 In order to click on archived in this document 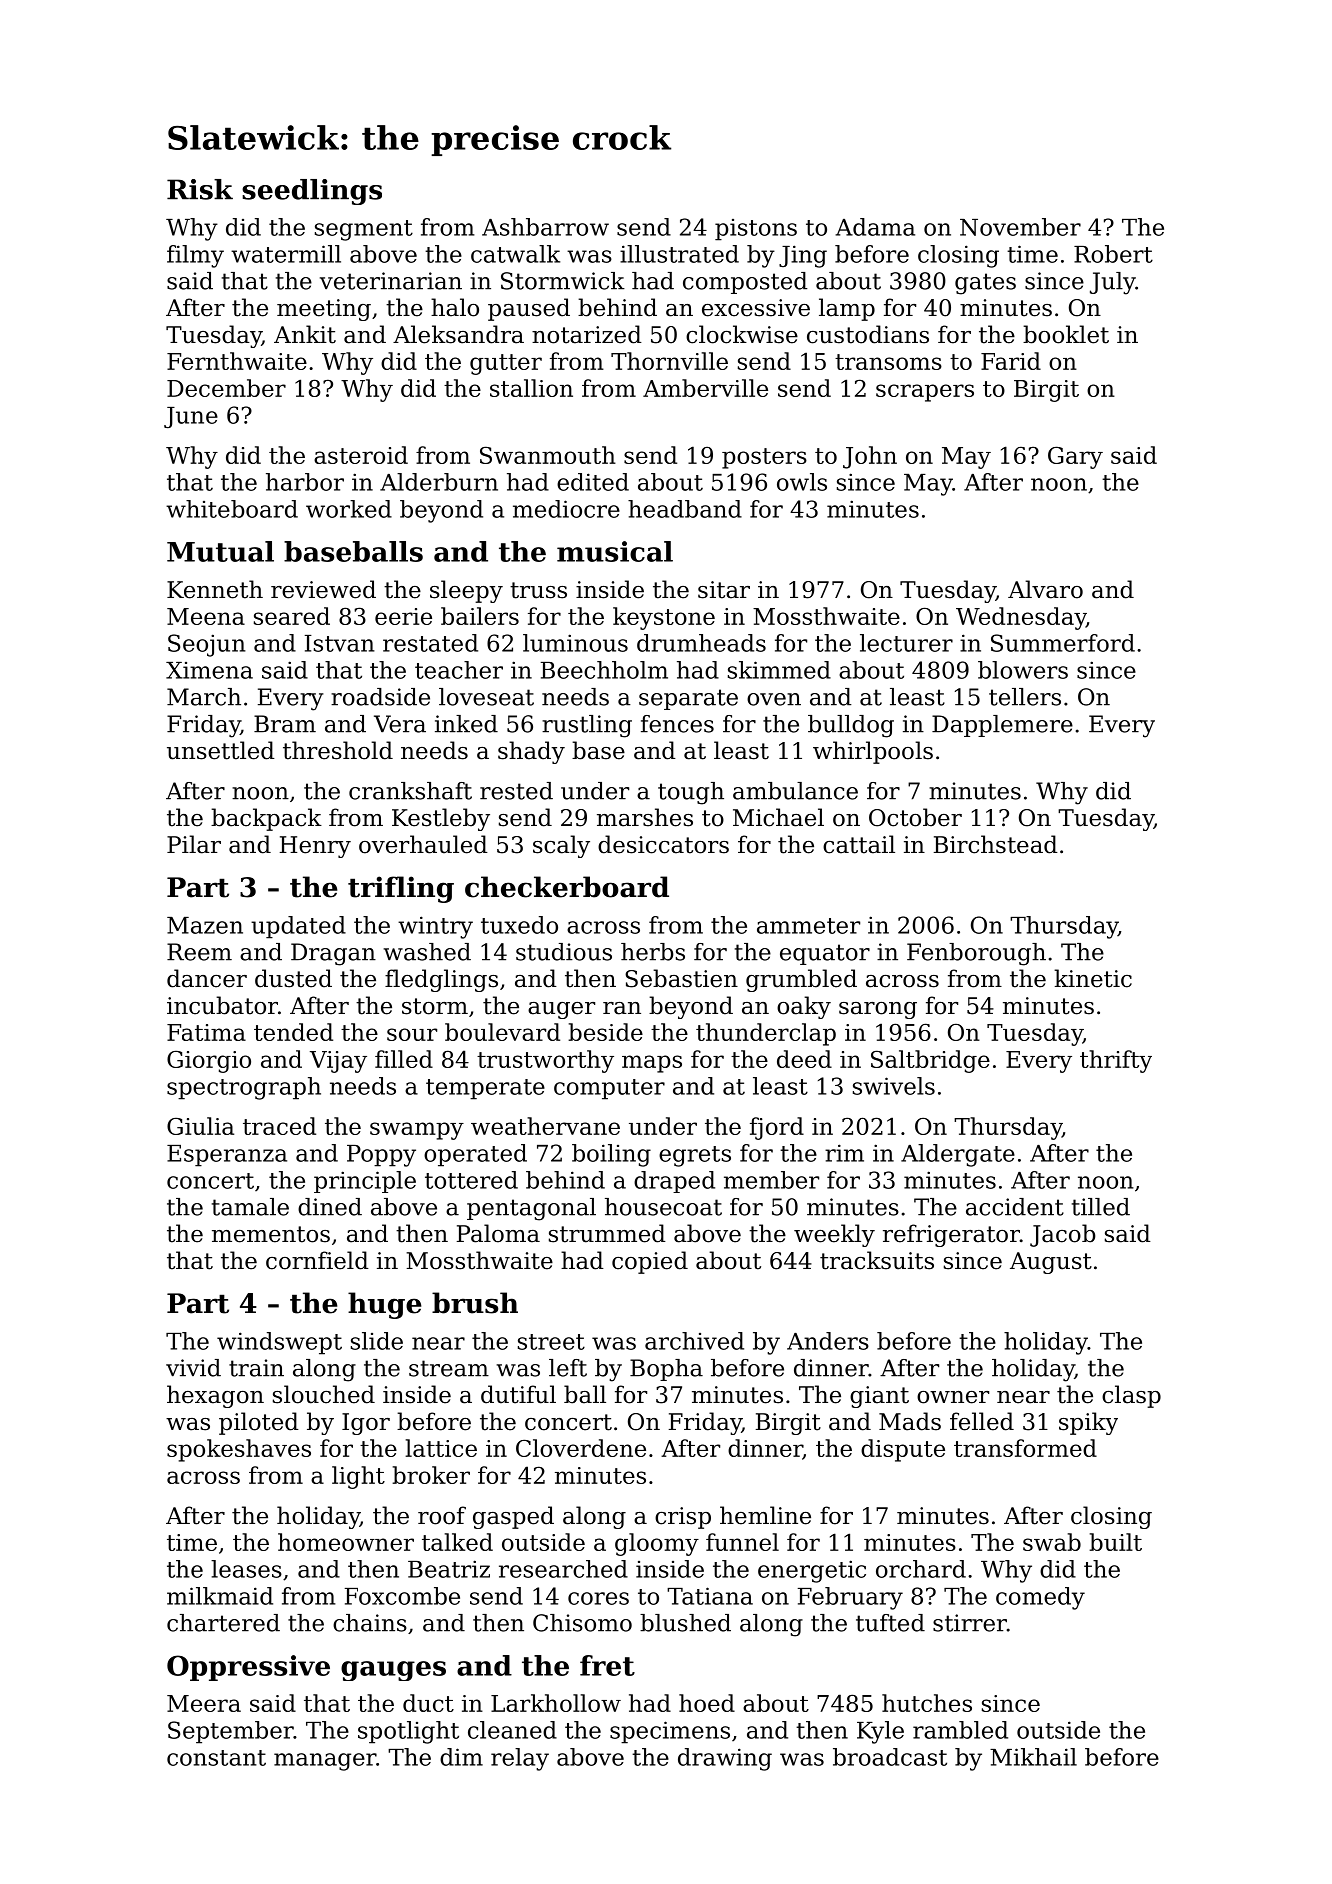, I will do `click(694, 1341)`.
